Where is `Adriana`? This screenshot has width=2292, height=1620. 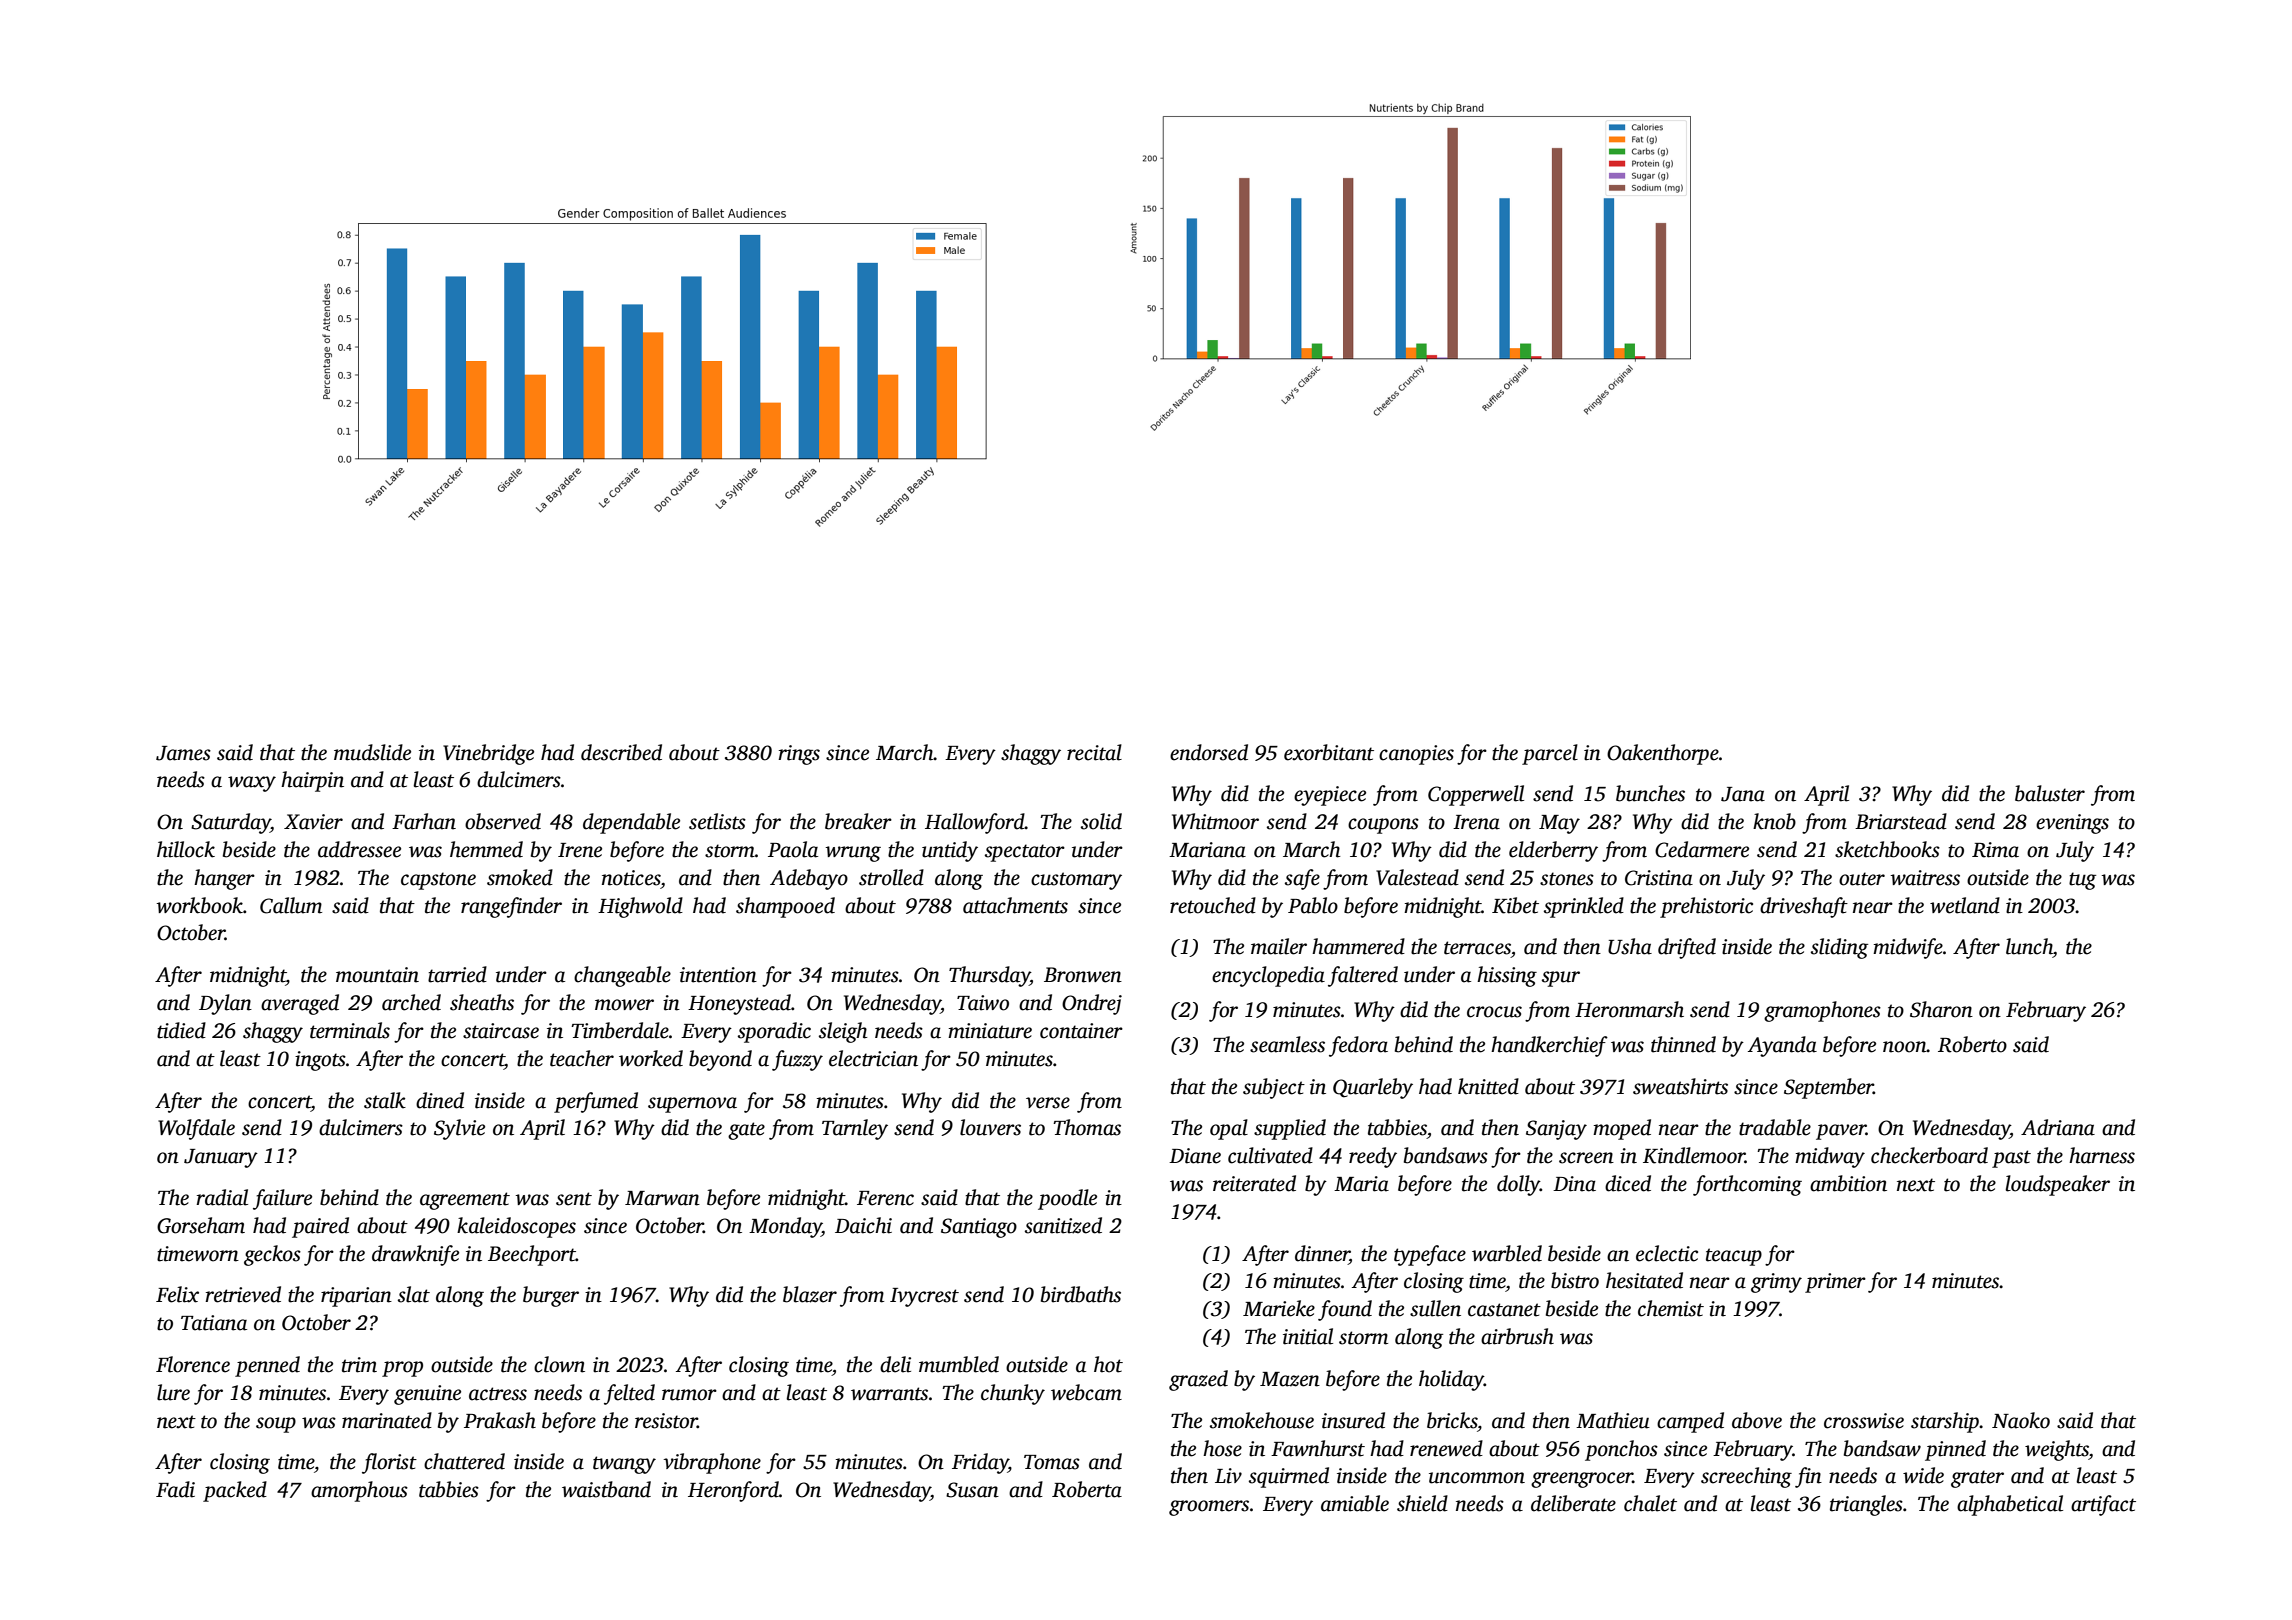
Adriana is located at coordinates (2058, 1127).
